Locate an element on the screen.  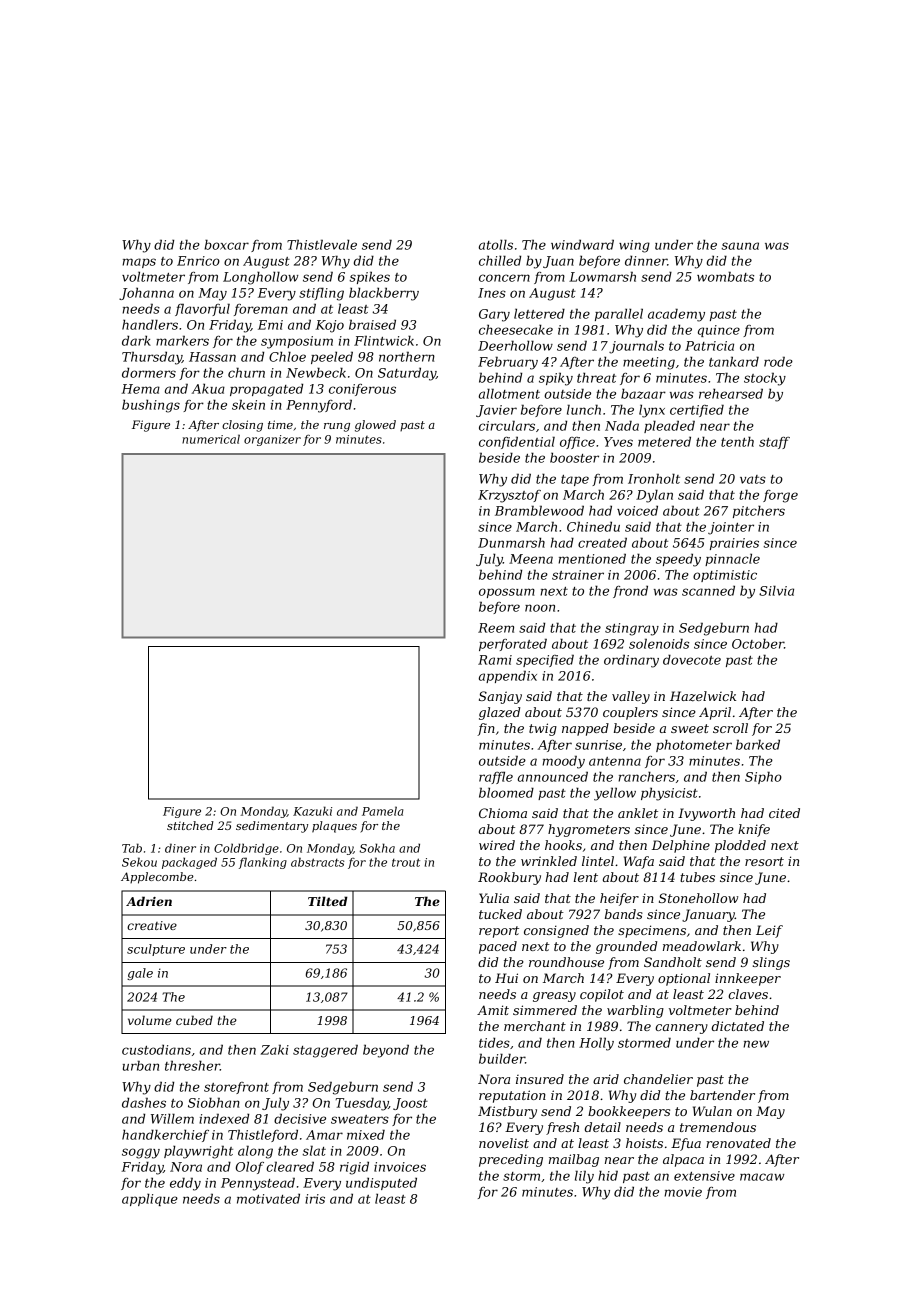
appendix is located at coordinates (508, 676).
